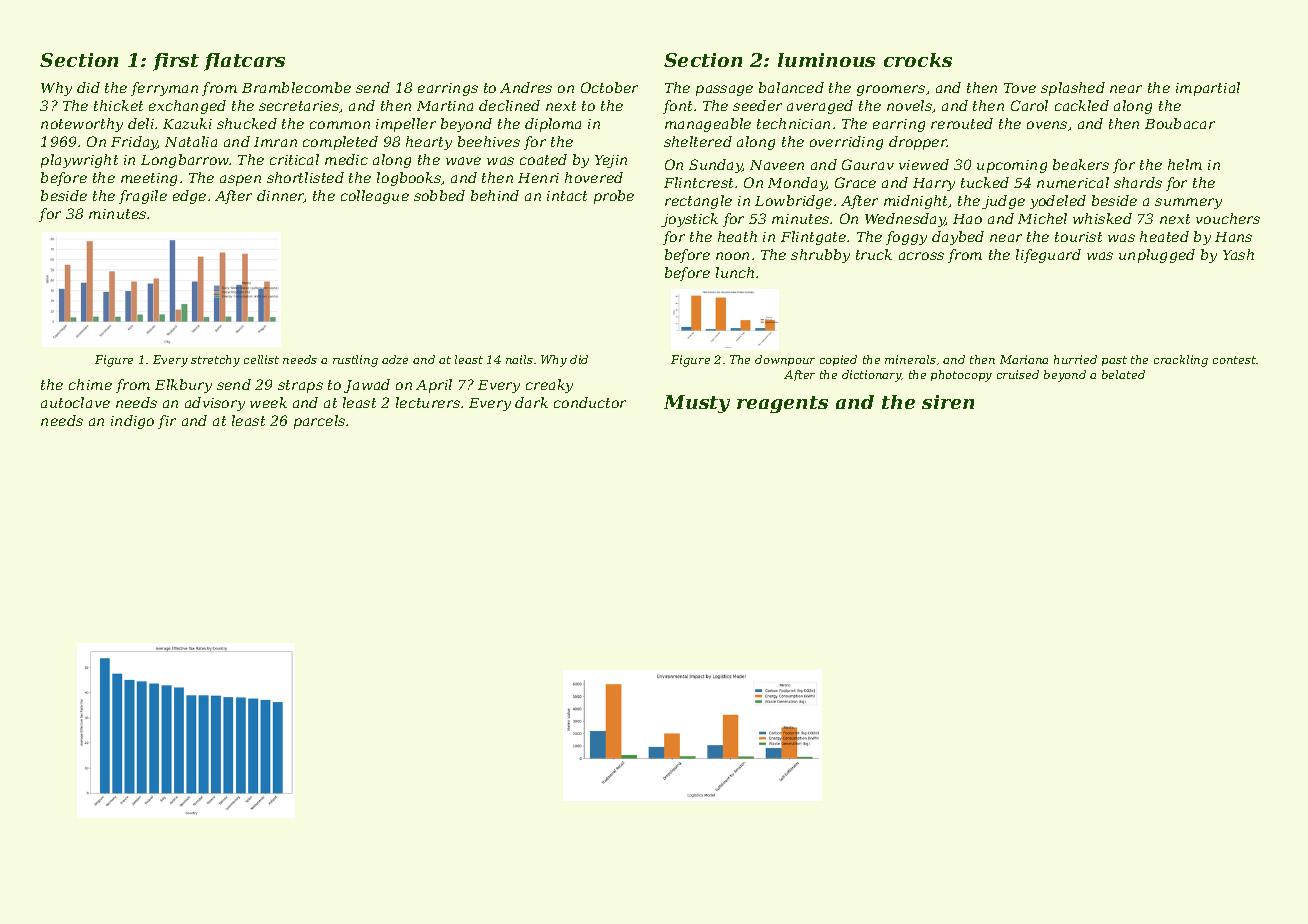 This page has width=1308, height=924. I want to click on siren, so click(948, 402).
